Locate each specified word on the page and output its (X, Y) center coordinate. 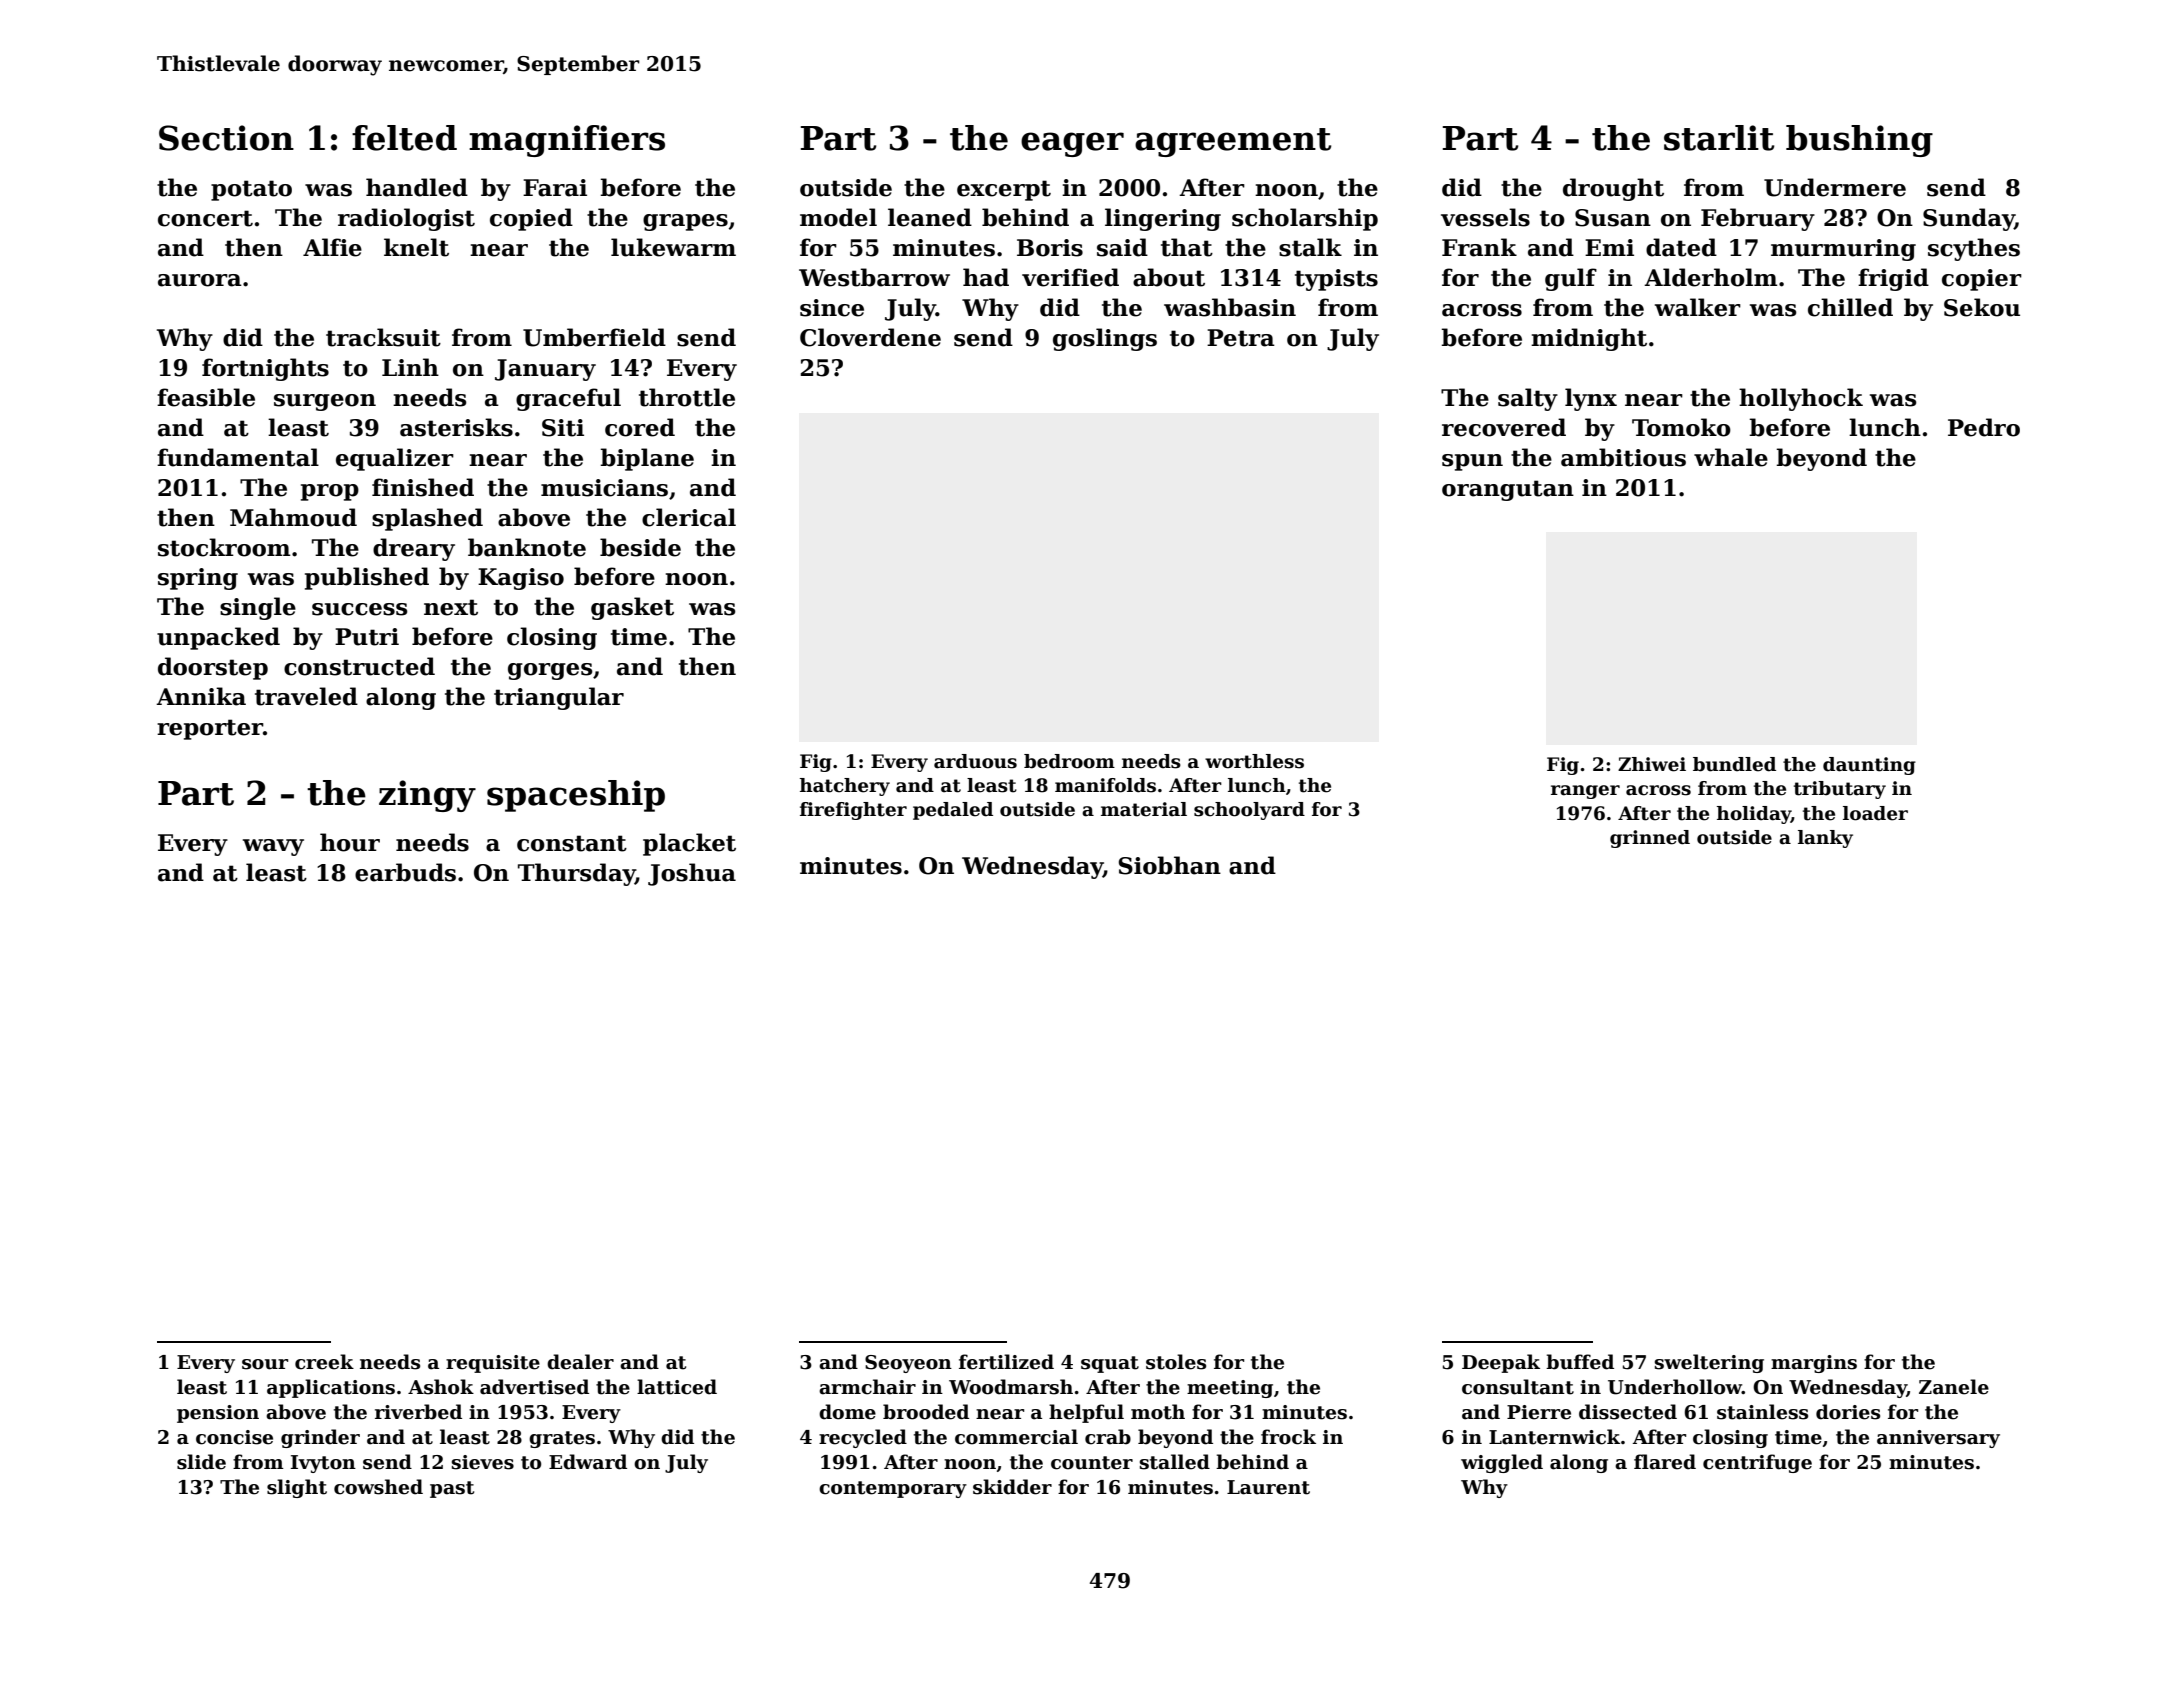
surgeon (325, 402)
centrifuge (1757, 1463)
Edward (588, 1462)
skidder (1012, 1487)
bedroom (1069, 761)
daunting (1869, 766)
